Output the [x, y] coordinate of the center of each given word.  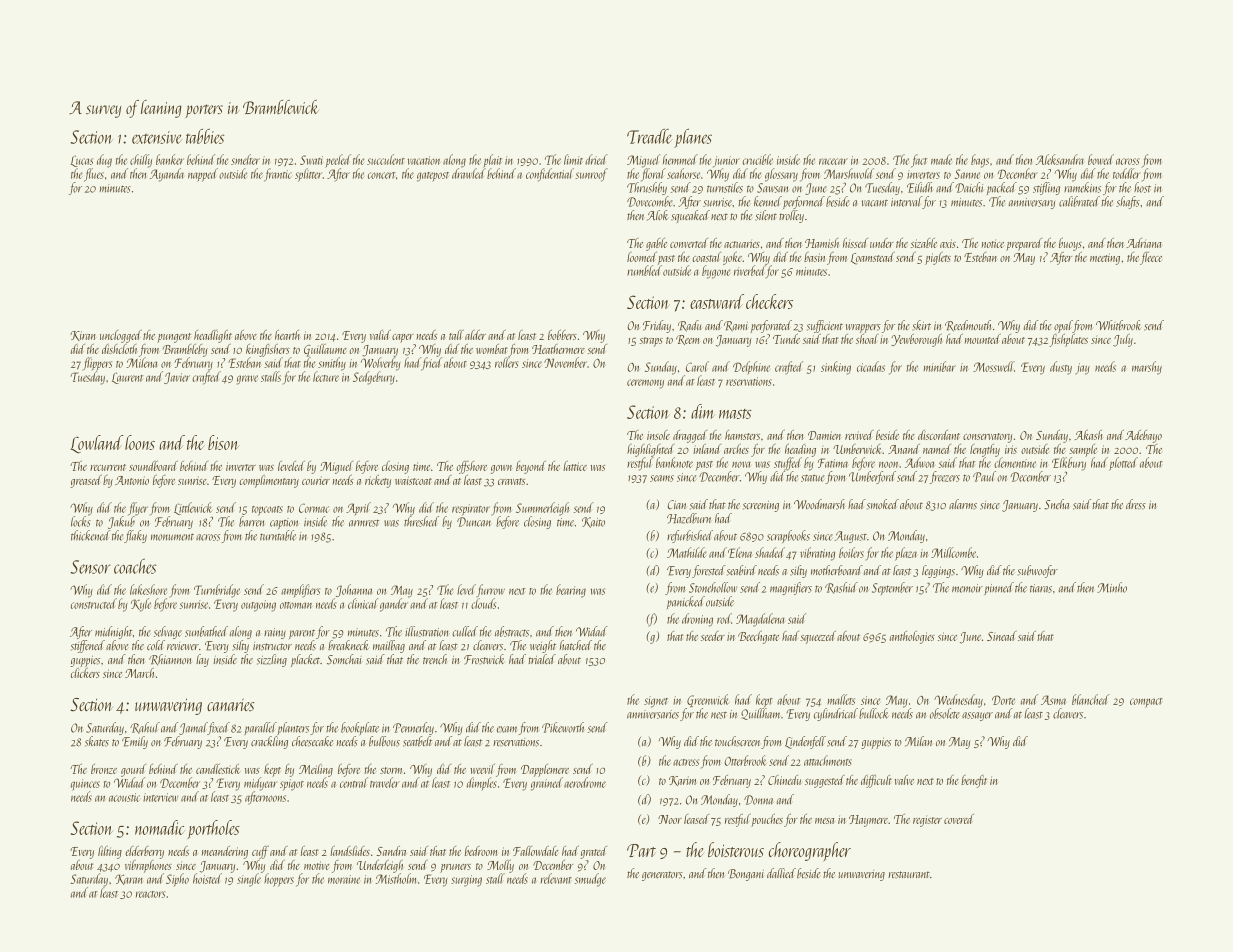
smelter [245, 159]
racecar [833, 161]
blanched [1090, 699]
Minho [1112, 587]
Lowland [96, 444]
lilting [110, 852]
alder [475, 335]
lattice [575, 466]
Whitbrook [1118, 325]
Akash [1089, 435]
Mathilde [687, 552]
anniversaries [653, 714]
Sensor [90, 567]
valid [380, 335]
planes [693, 138]
